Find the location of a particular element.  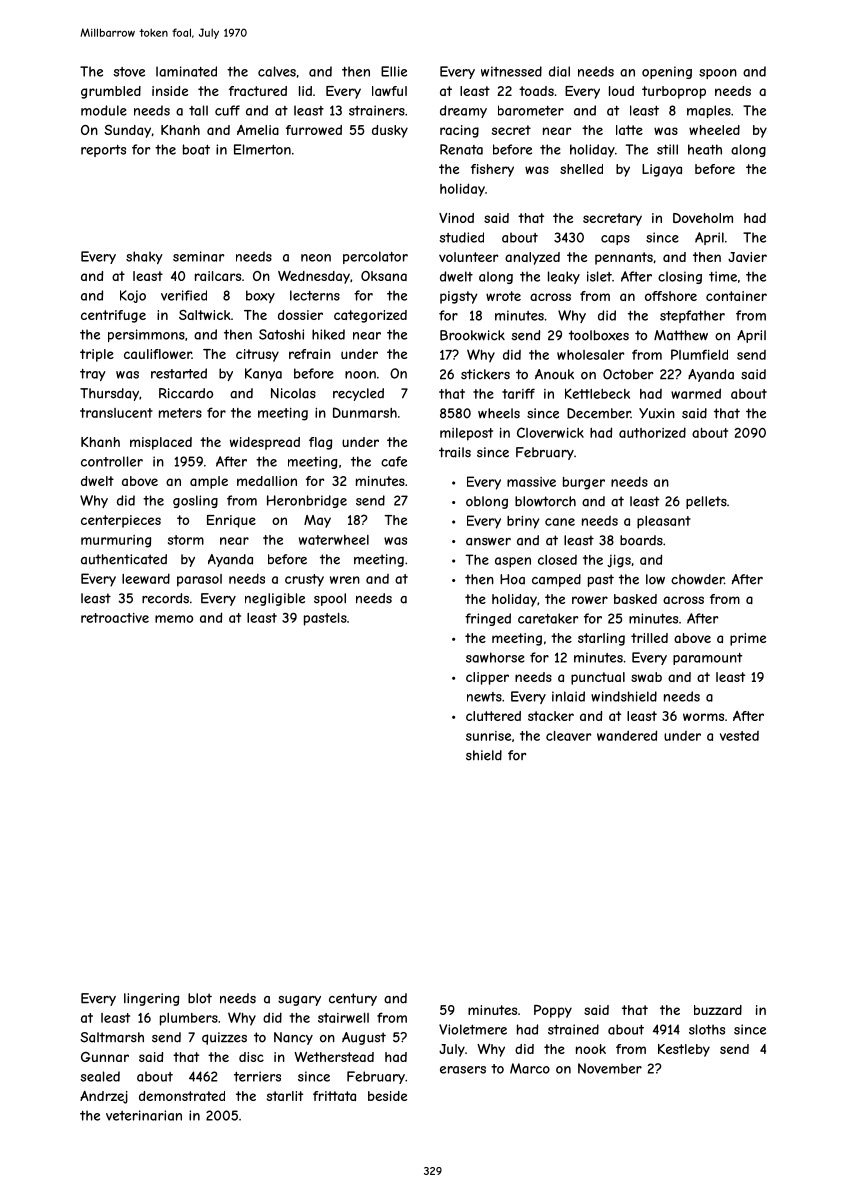

offshore is located at coordinates (671, 296).
